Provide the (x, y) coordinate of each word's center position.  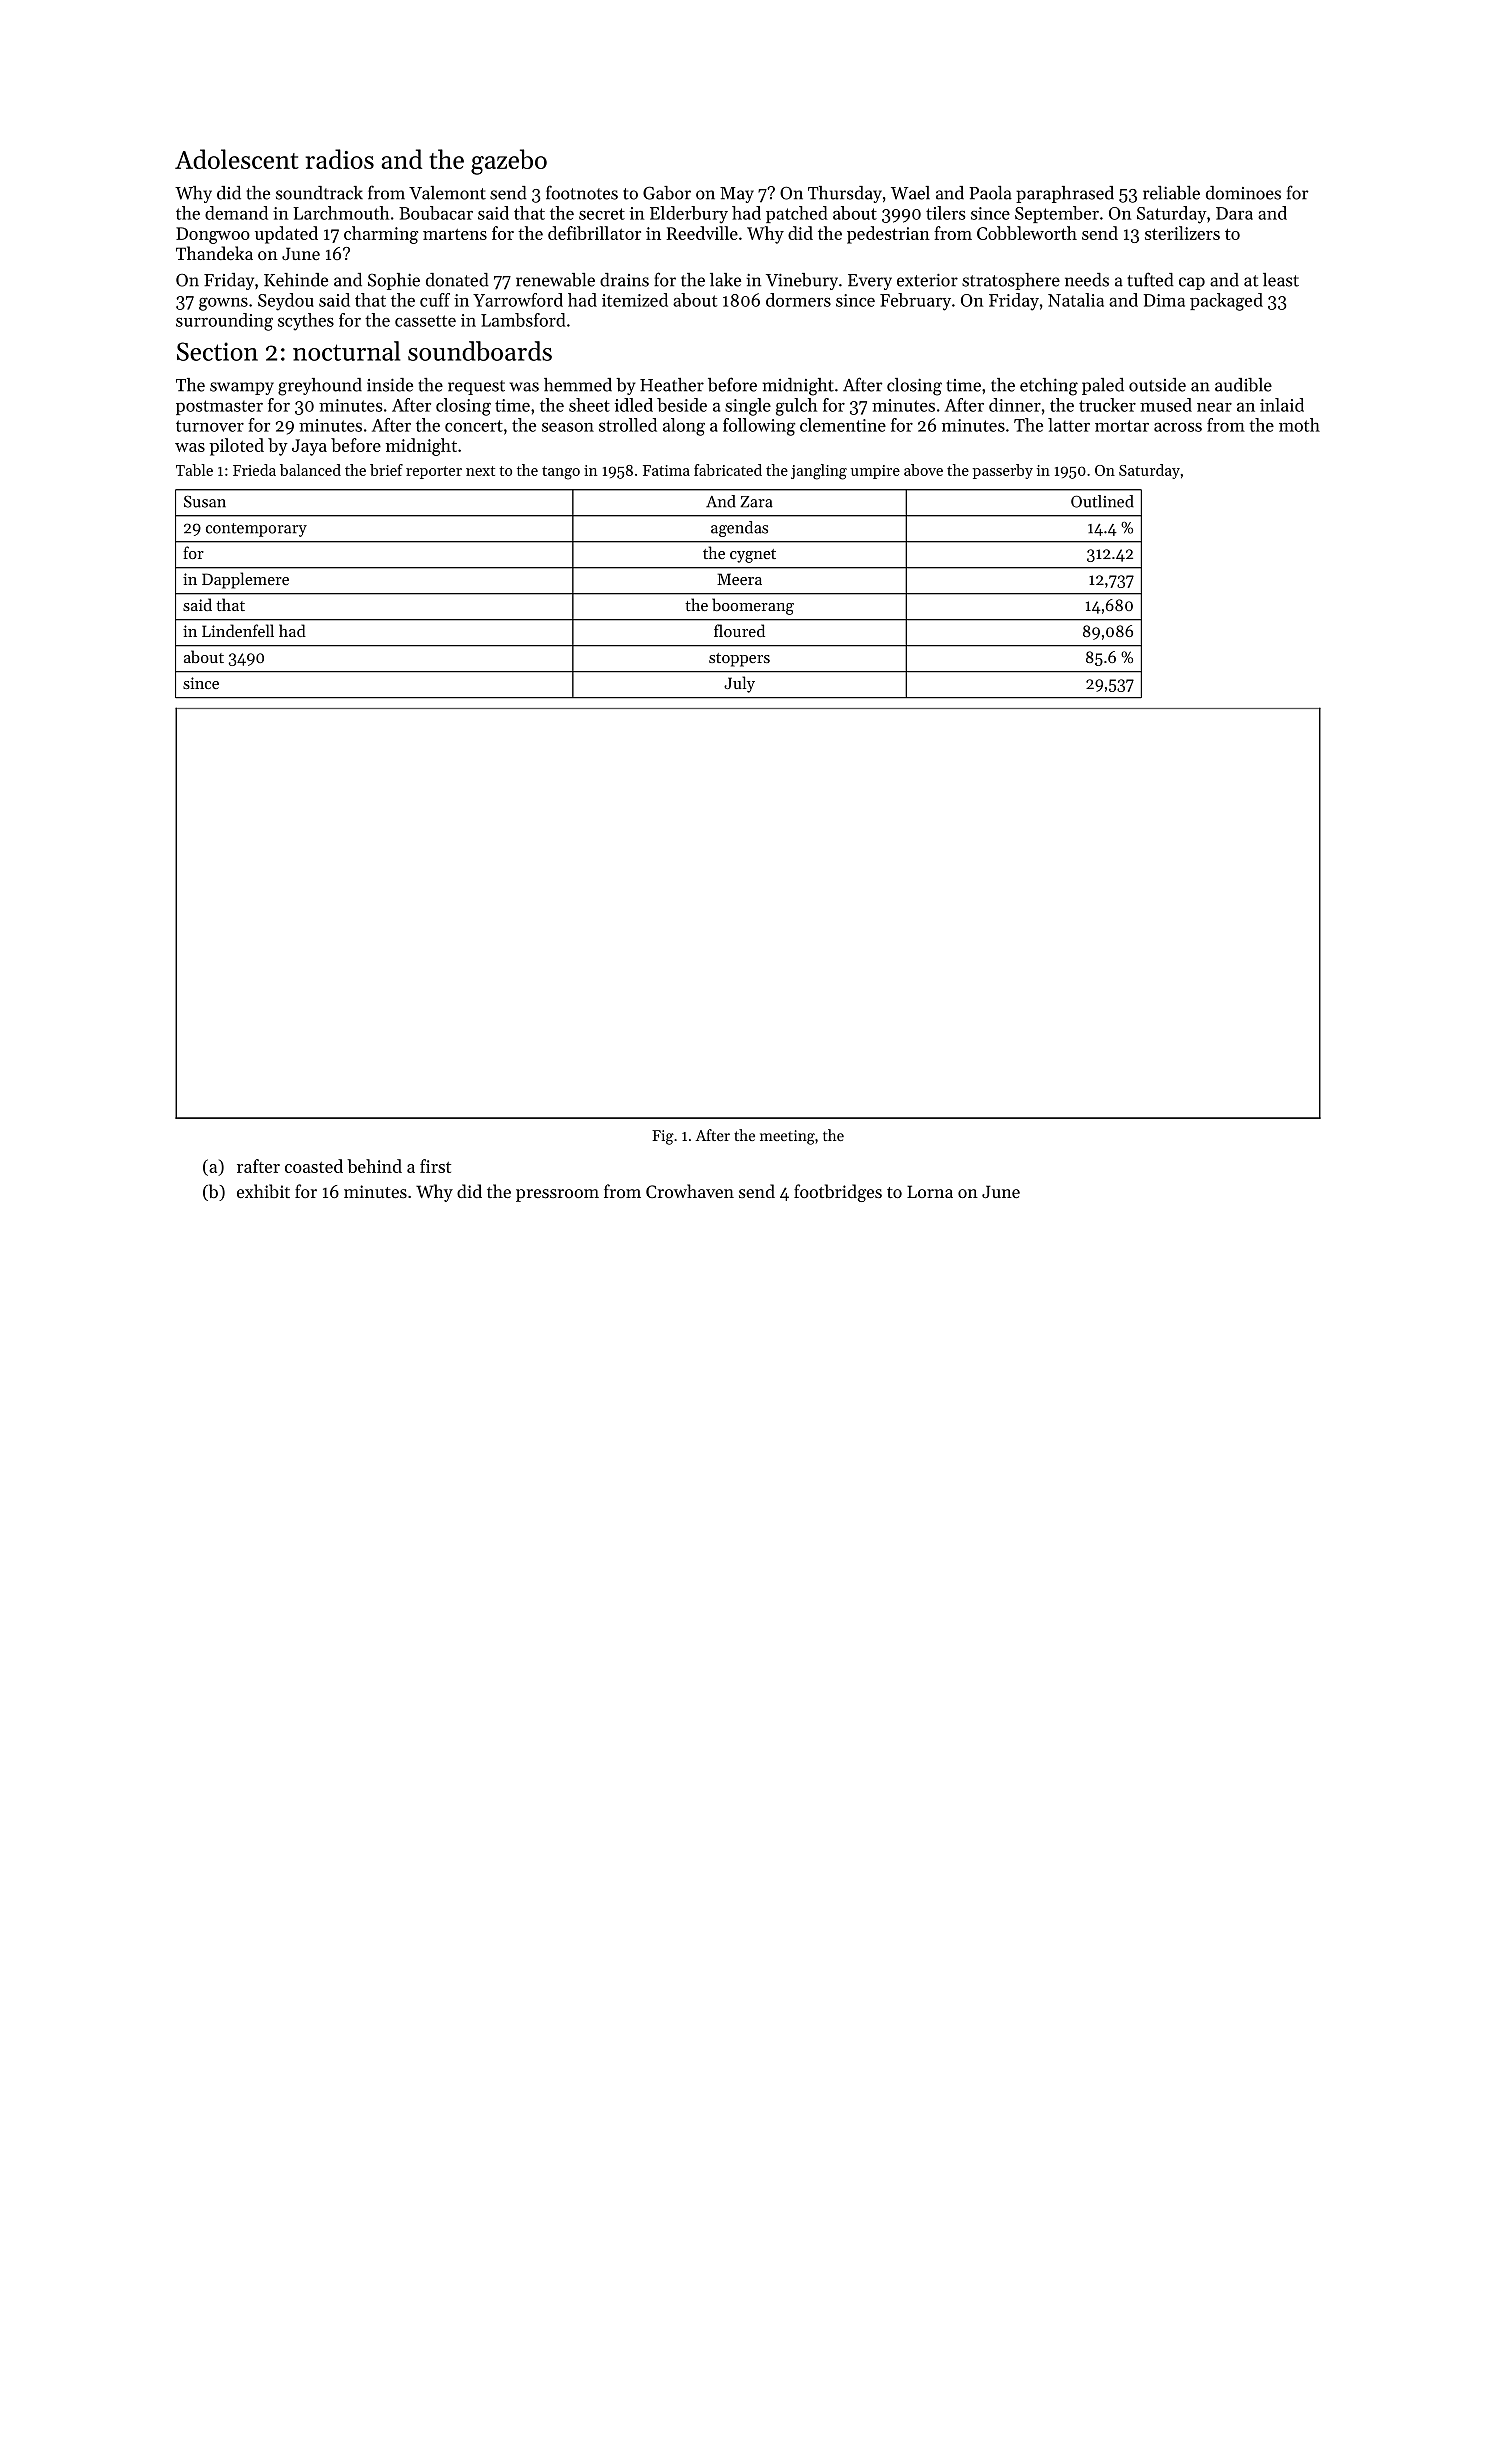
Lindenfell (238, 630)
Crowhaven (690, 1191)
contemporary (256, 530)
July (739, 684)
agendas (739, 529)
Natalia (1076, 300)
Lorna (930, 1191)
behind (374, 1166)
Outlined (1102, 501)
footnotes (582, 192)
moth (1299, 425)
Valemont (447, 193)
